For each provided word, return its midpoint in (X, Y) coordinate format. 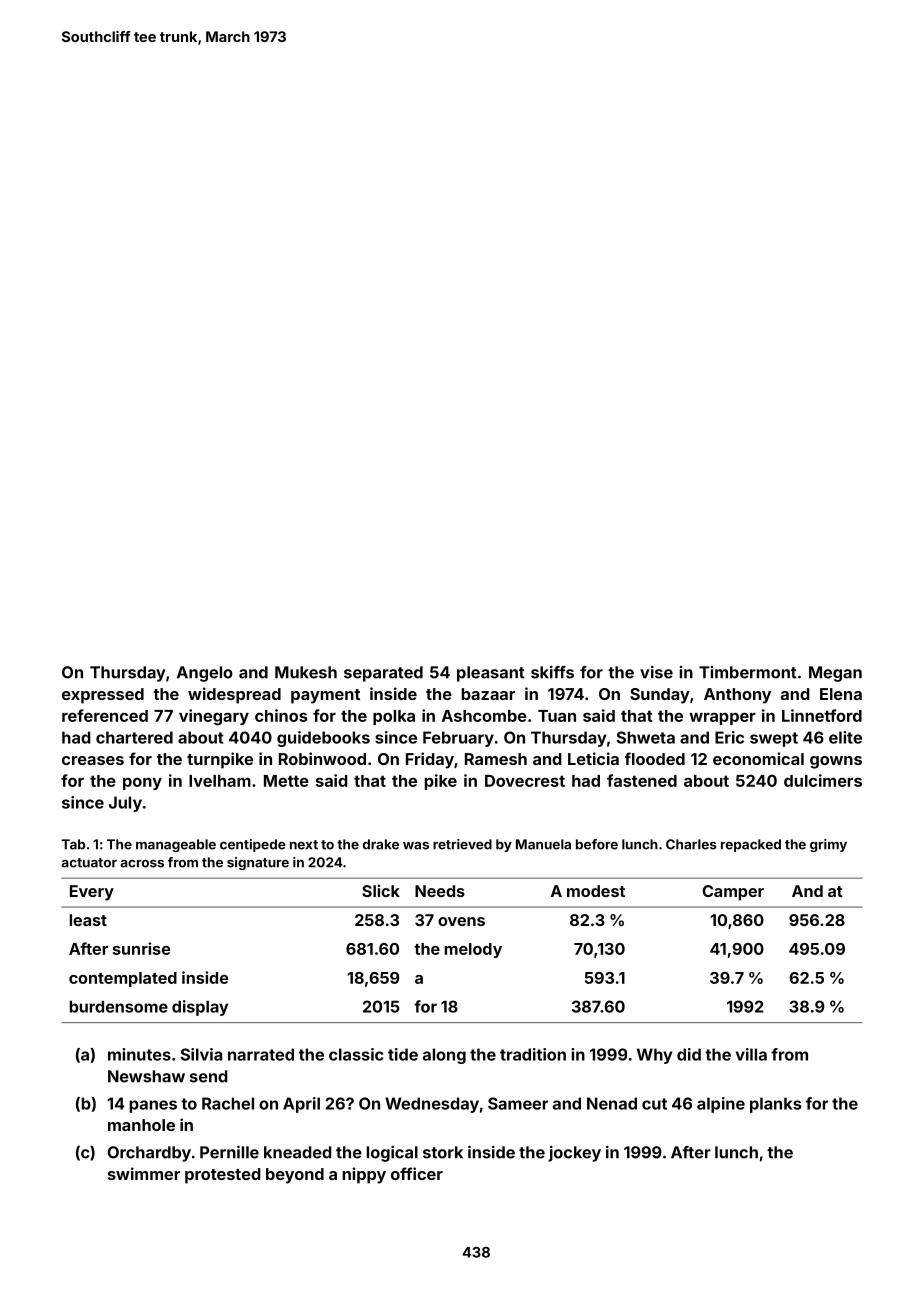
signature (258, 863)
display (200, 1008)
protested (223, 1176)
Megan (835, 674)
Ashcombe (484, 716)
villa (751, 1054)
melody (473, 950)
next (304, 845)
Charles (691, 844)
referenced (105, 715)
